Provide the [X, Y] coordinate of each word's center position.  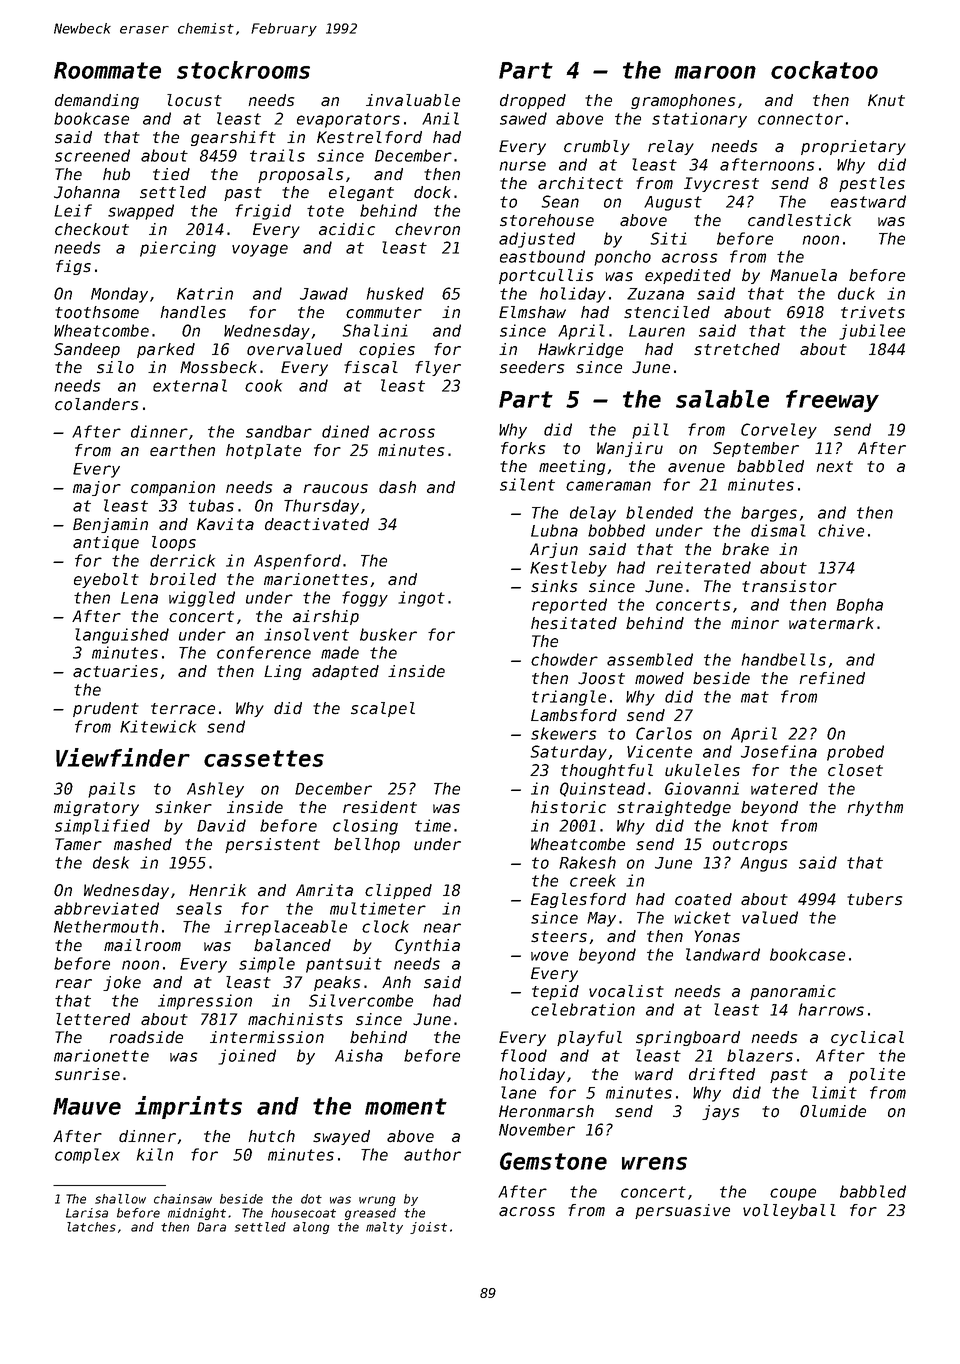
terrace [183, 709]
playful [589, 1038]
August [673, 203]
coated [703, 899]
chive [841, 530]
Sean [560, 201]
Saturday [568, 753]
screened [92, 155]
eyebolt [106, 580]
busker [388, 634]
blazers [760, 1055]
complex [87, 1156]
